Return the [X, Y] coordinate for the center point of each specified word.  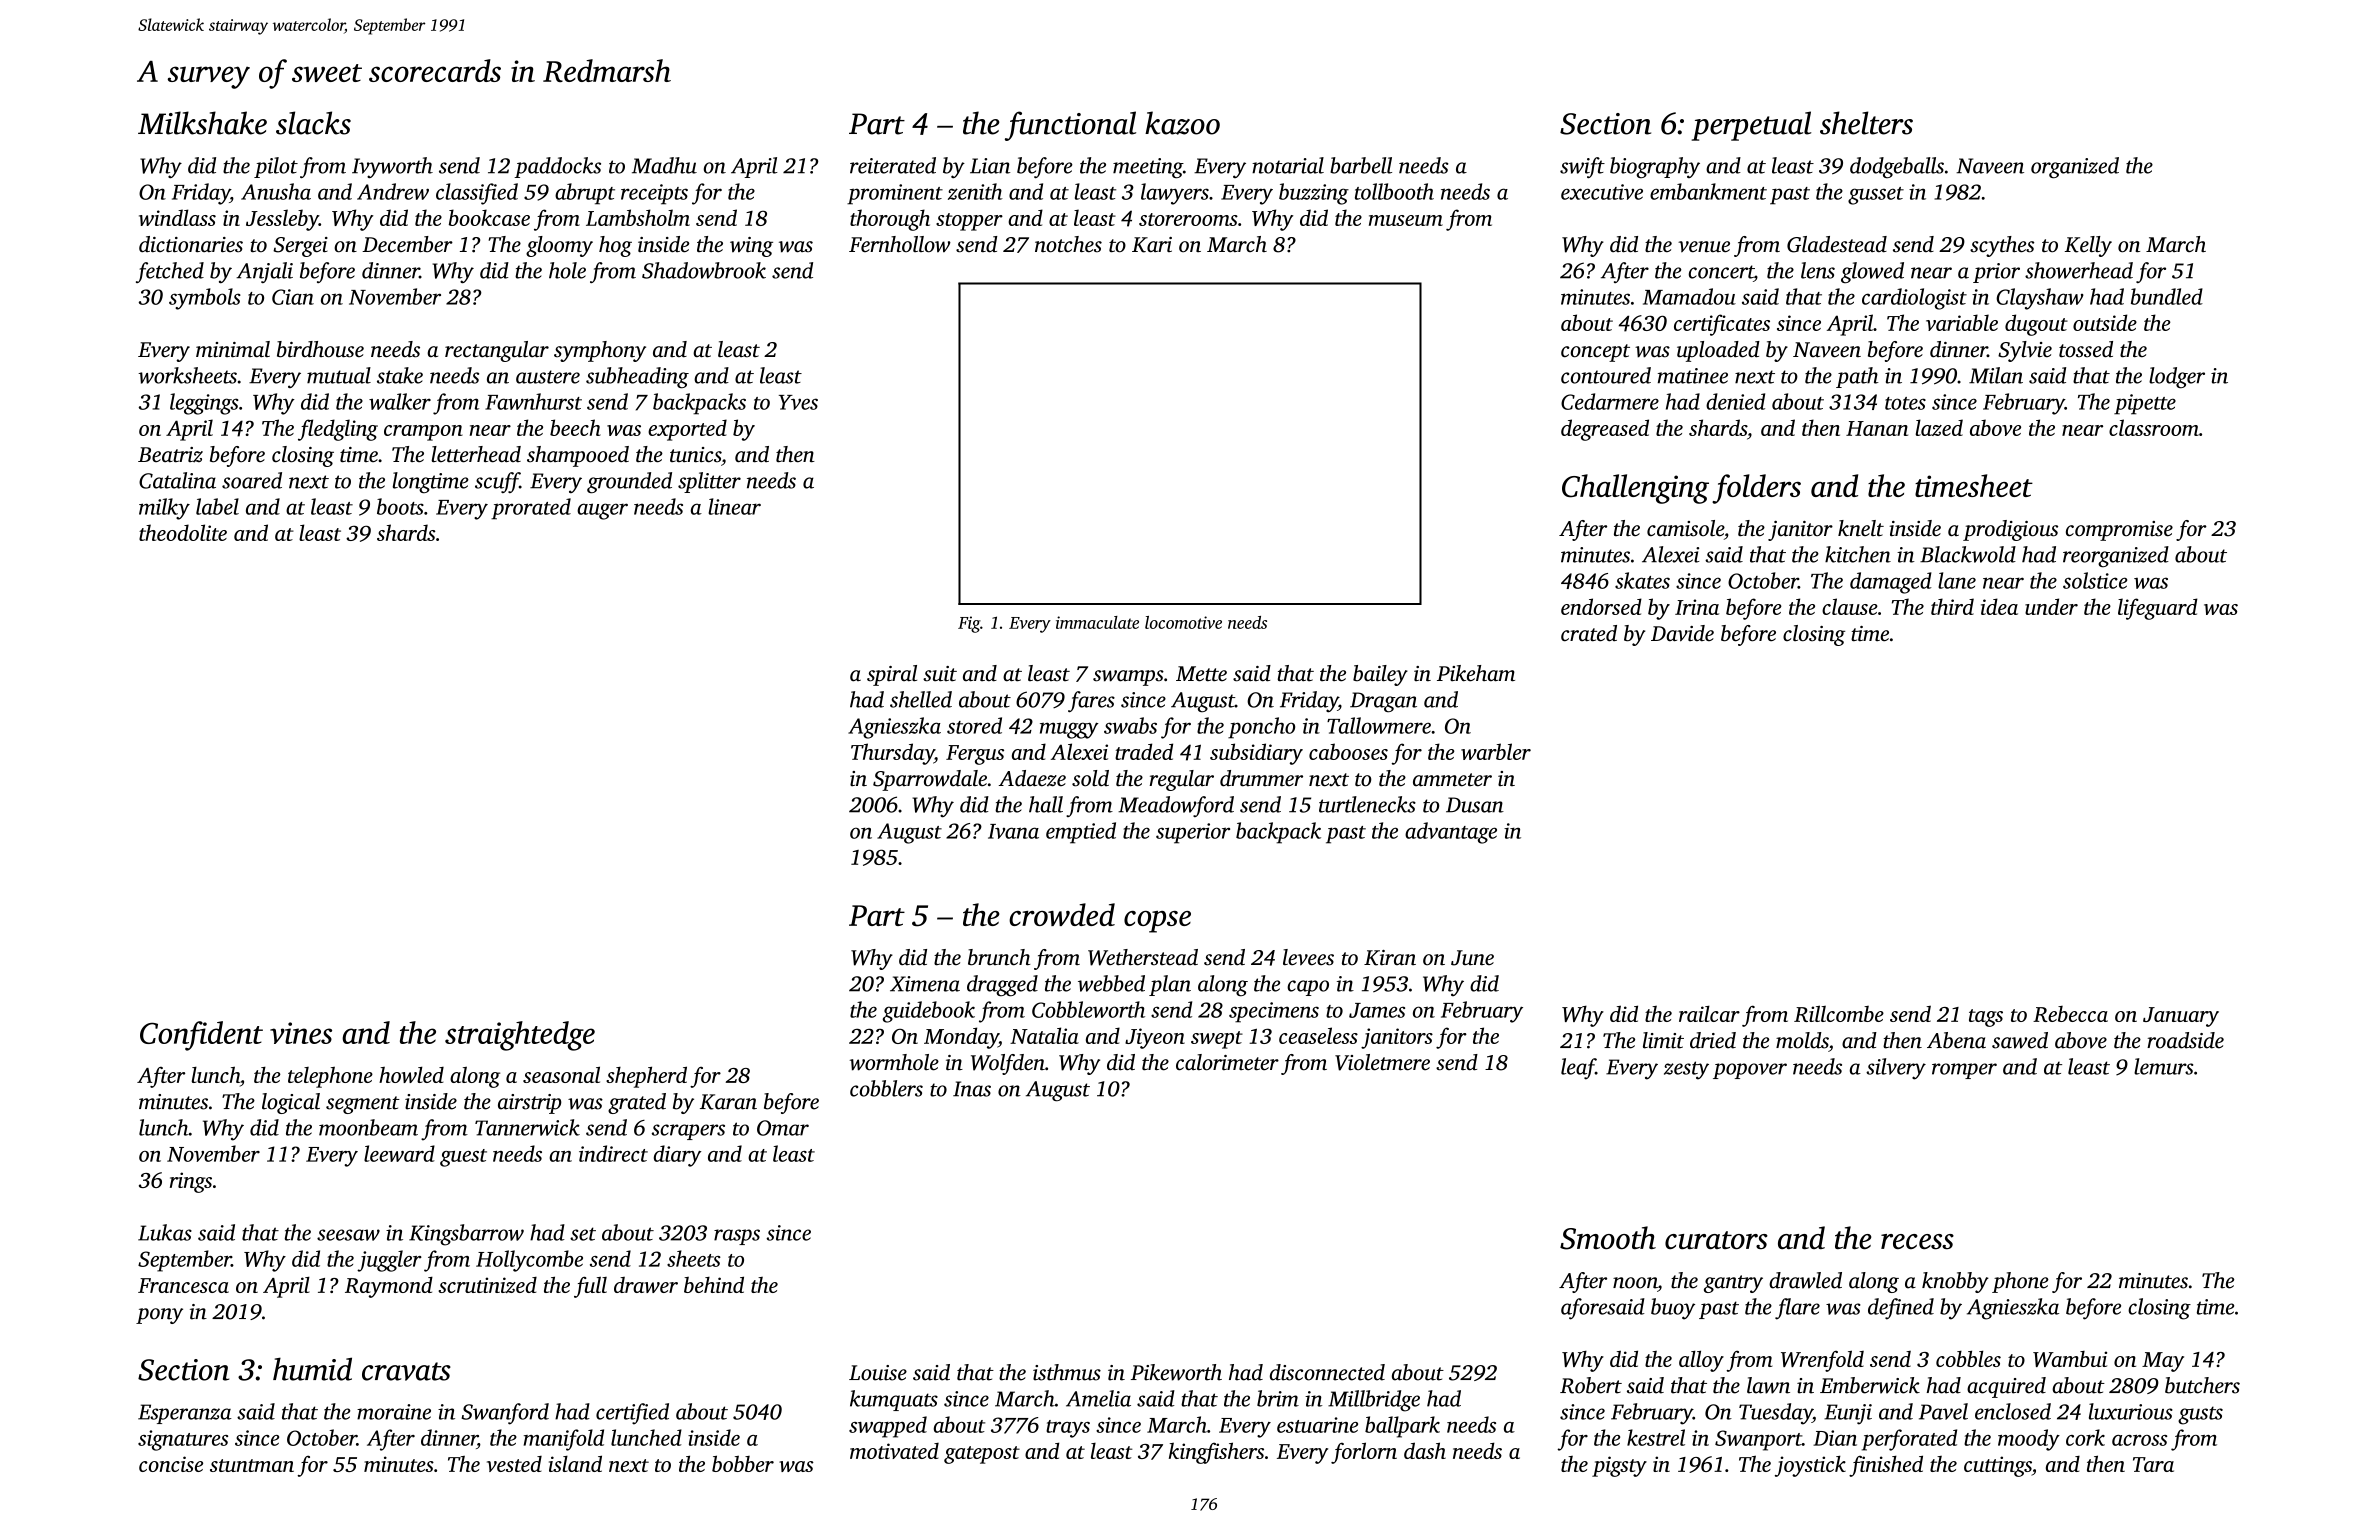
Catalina [177, 480]
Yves [798, 402]
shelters [1866, 123]
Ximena [925, 984]
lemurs [2163, 1066]
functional [1070, 126]
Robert [1591, 1385]
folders [1756, 489]
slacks [313, 123]
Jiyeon [1155, 1038]
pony [159, 1316]
